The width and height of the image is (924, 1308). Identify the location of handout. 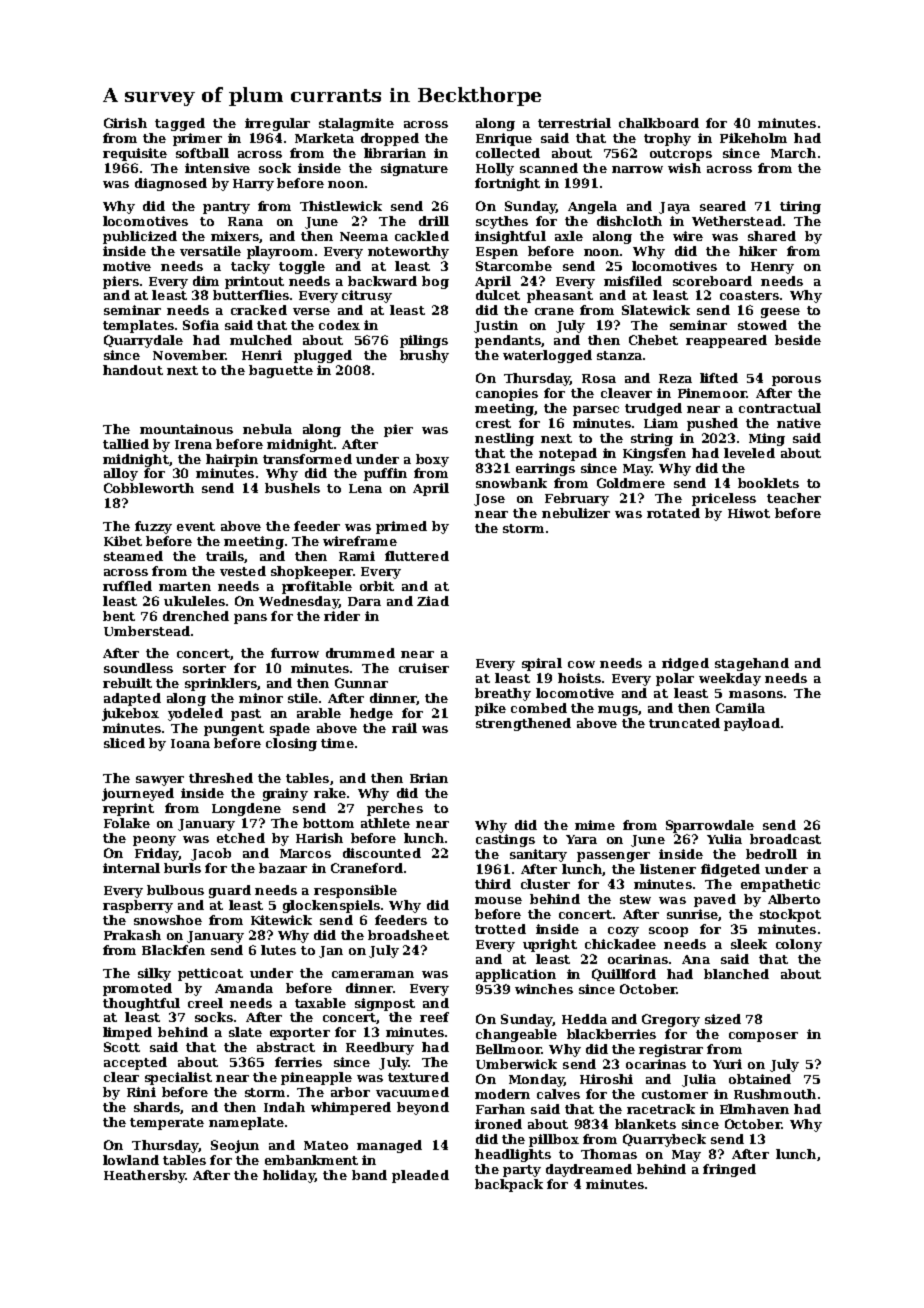
(133, 370).
